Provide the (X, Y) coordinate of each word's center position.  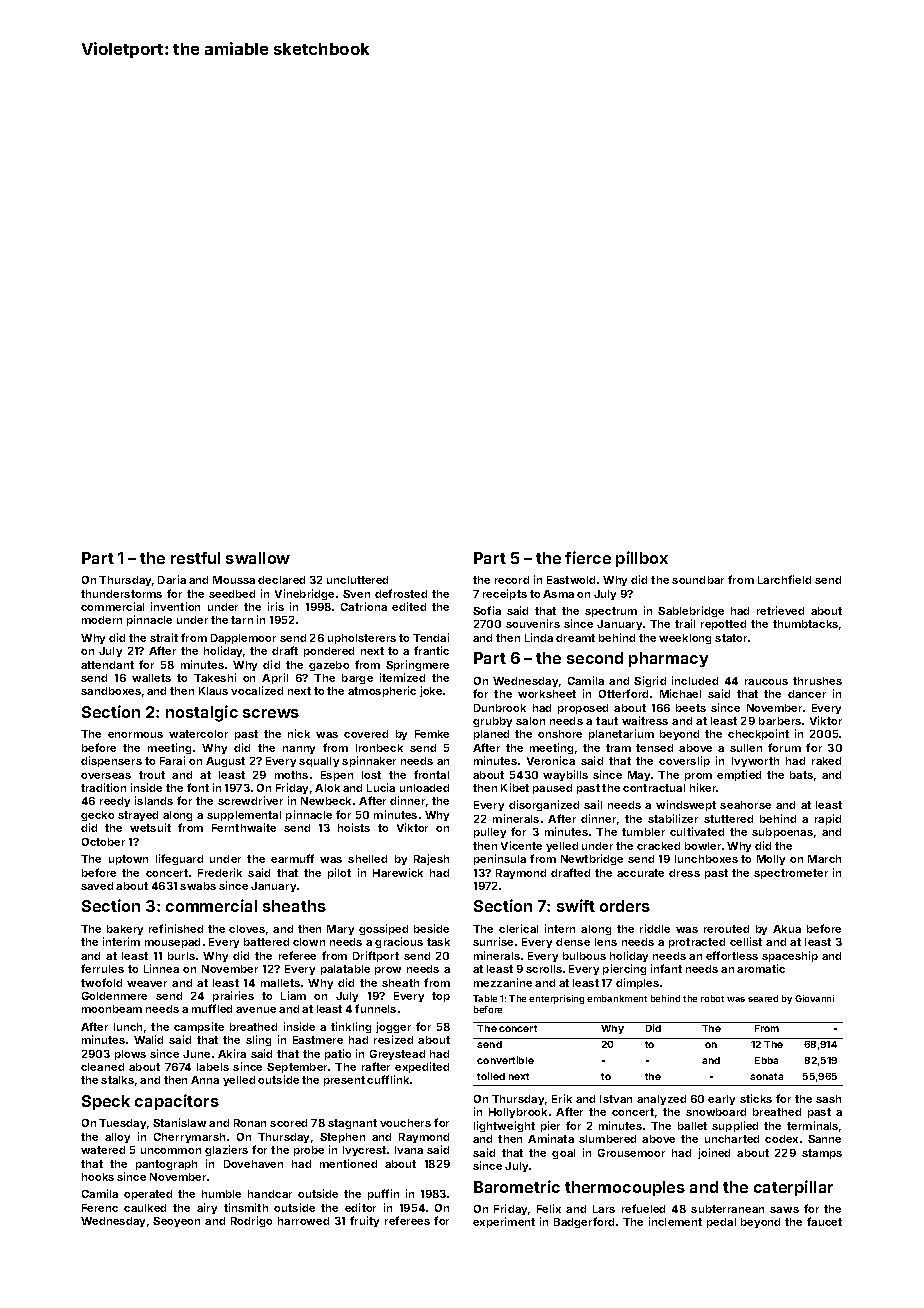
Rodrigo (251, 1221)
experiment (504, 1222)
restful (195, 558)
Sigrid (650, 681)
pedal (721, 1223)
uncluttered (357, 580)
